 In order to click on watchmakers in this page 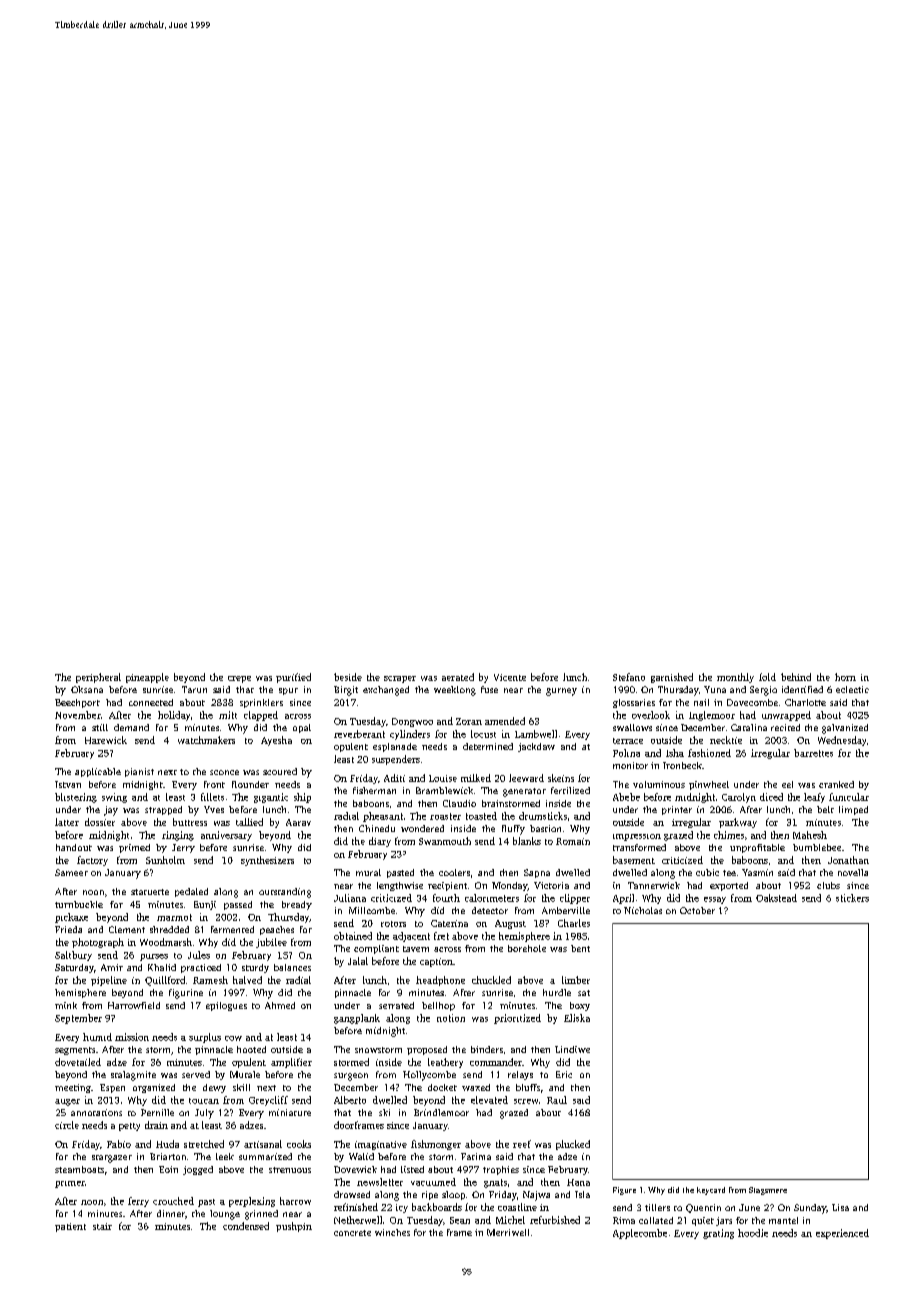, I will do `click(206, 740)`.
